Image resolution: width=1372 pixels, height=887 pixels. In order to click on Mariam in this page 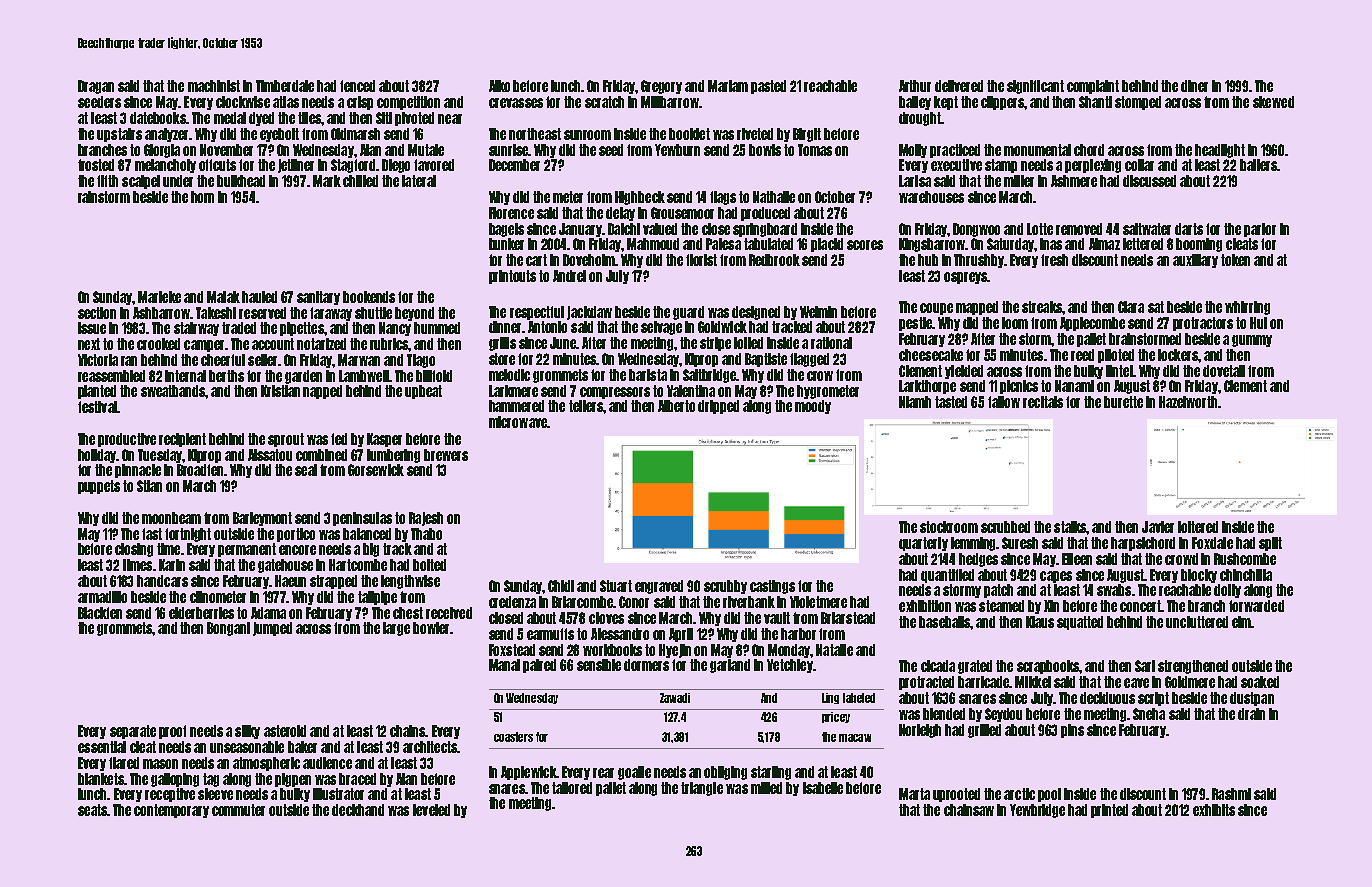, I will do `click(728, 86)`.
